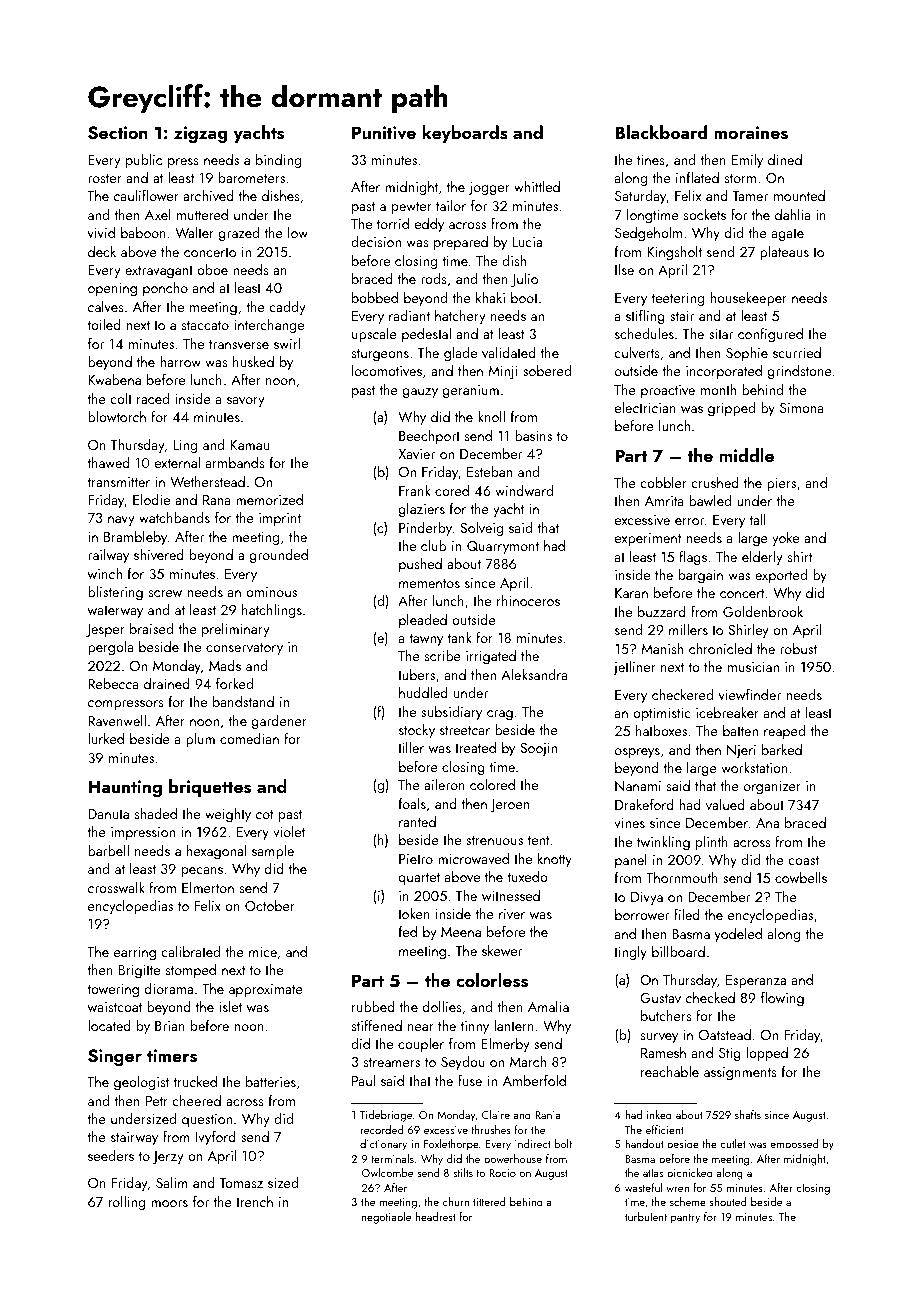 The image size is (924, 1308). What do you see at coordinates (803, 860) in the screenshot?
I see `coast` at bounding box center [803, 860].
